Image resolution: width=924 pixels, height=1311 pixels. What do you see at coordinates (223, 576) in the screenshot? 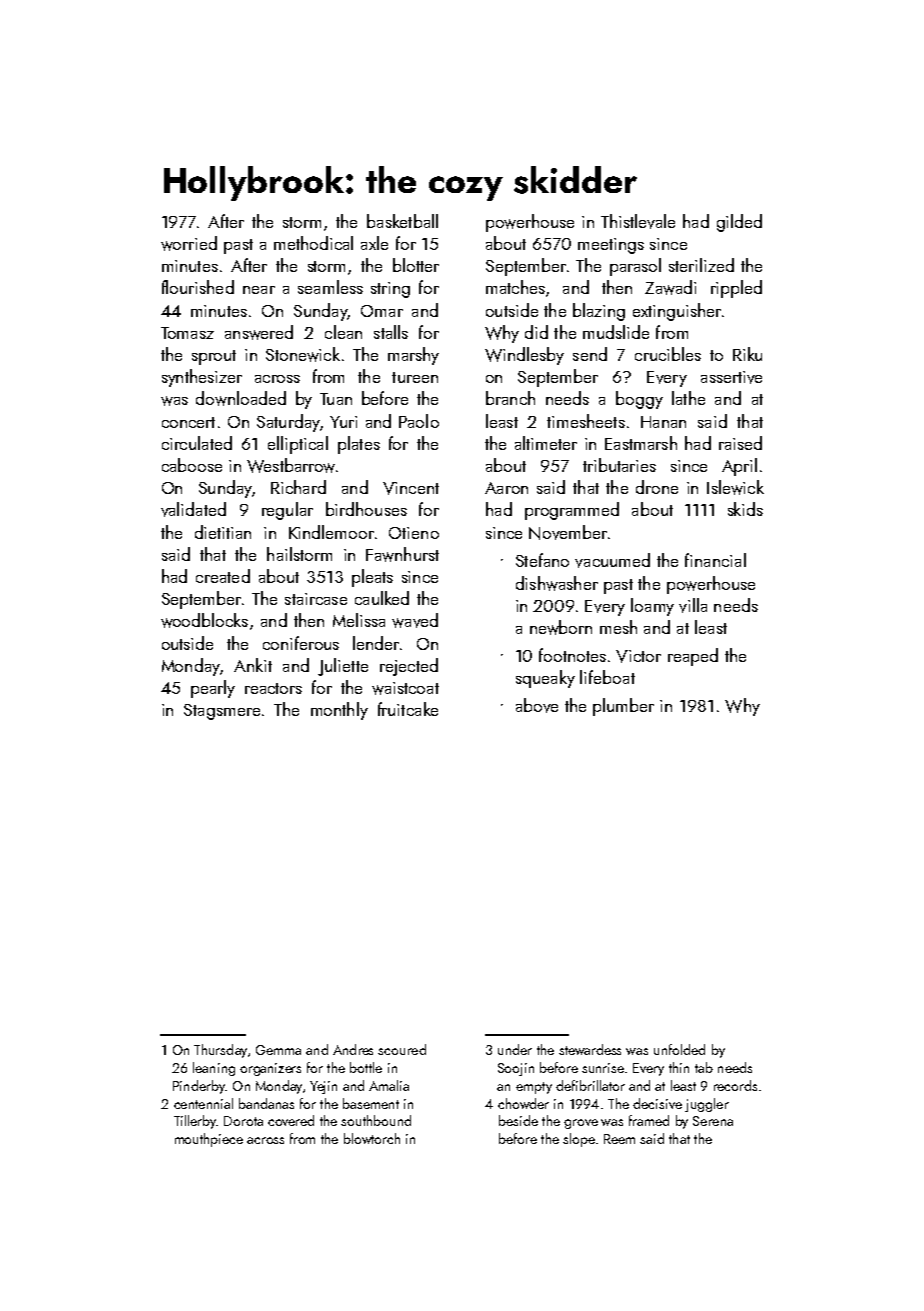
I see `created` at bounding box center [223, 576].
